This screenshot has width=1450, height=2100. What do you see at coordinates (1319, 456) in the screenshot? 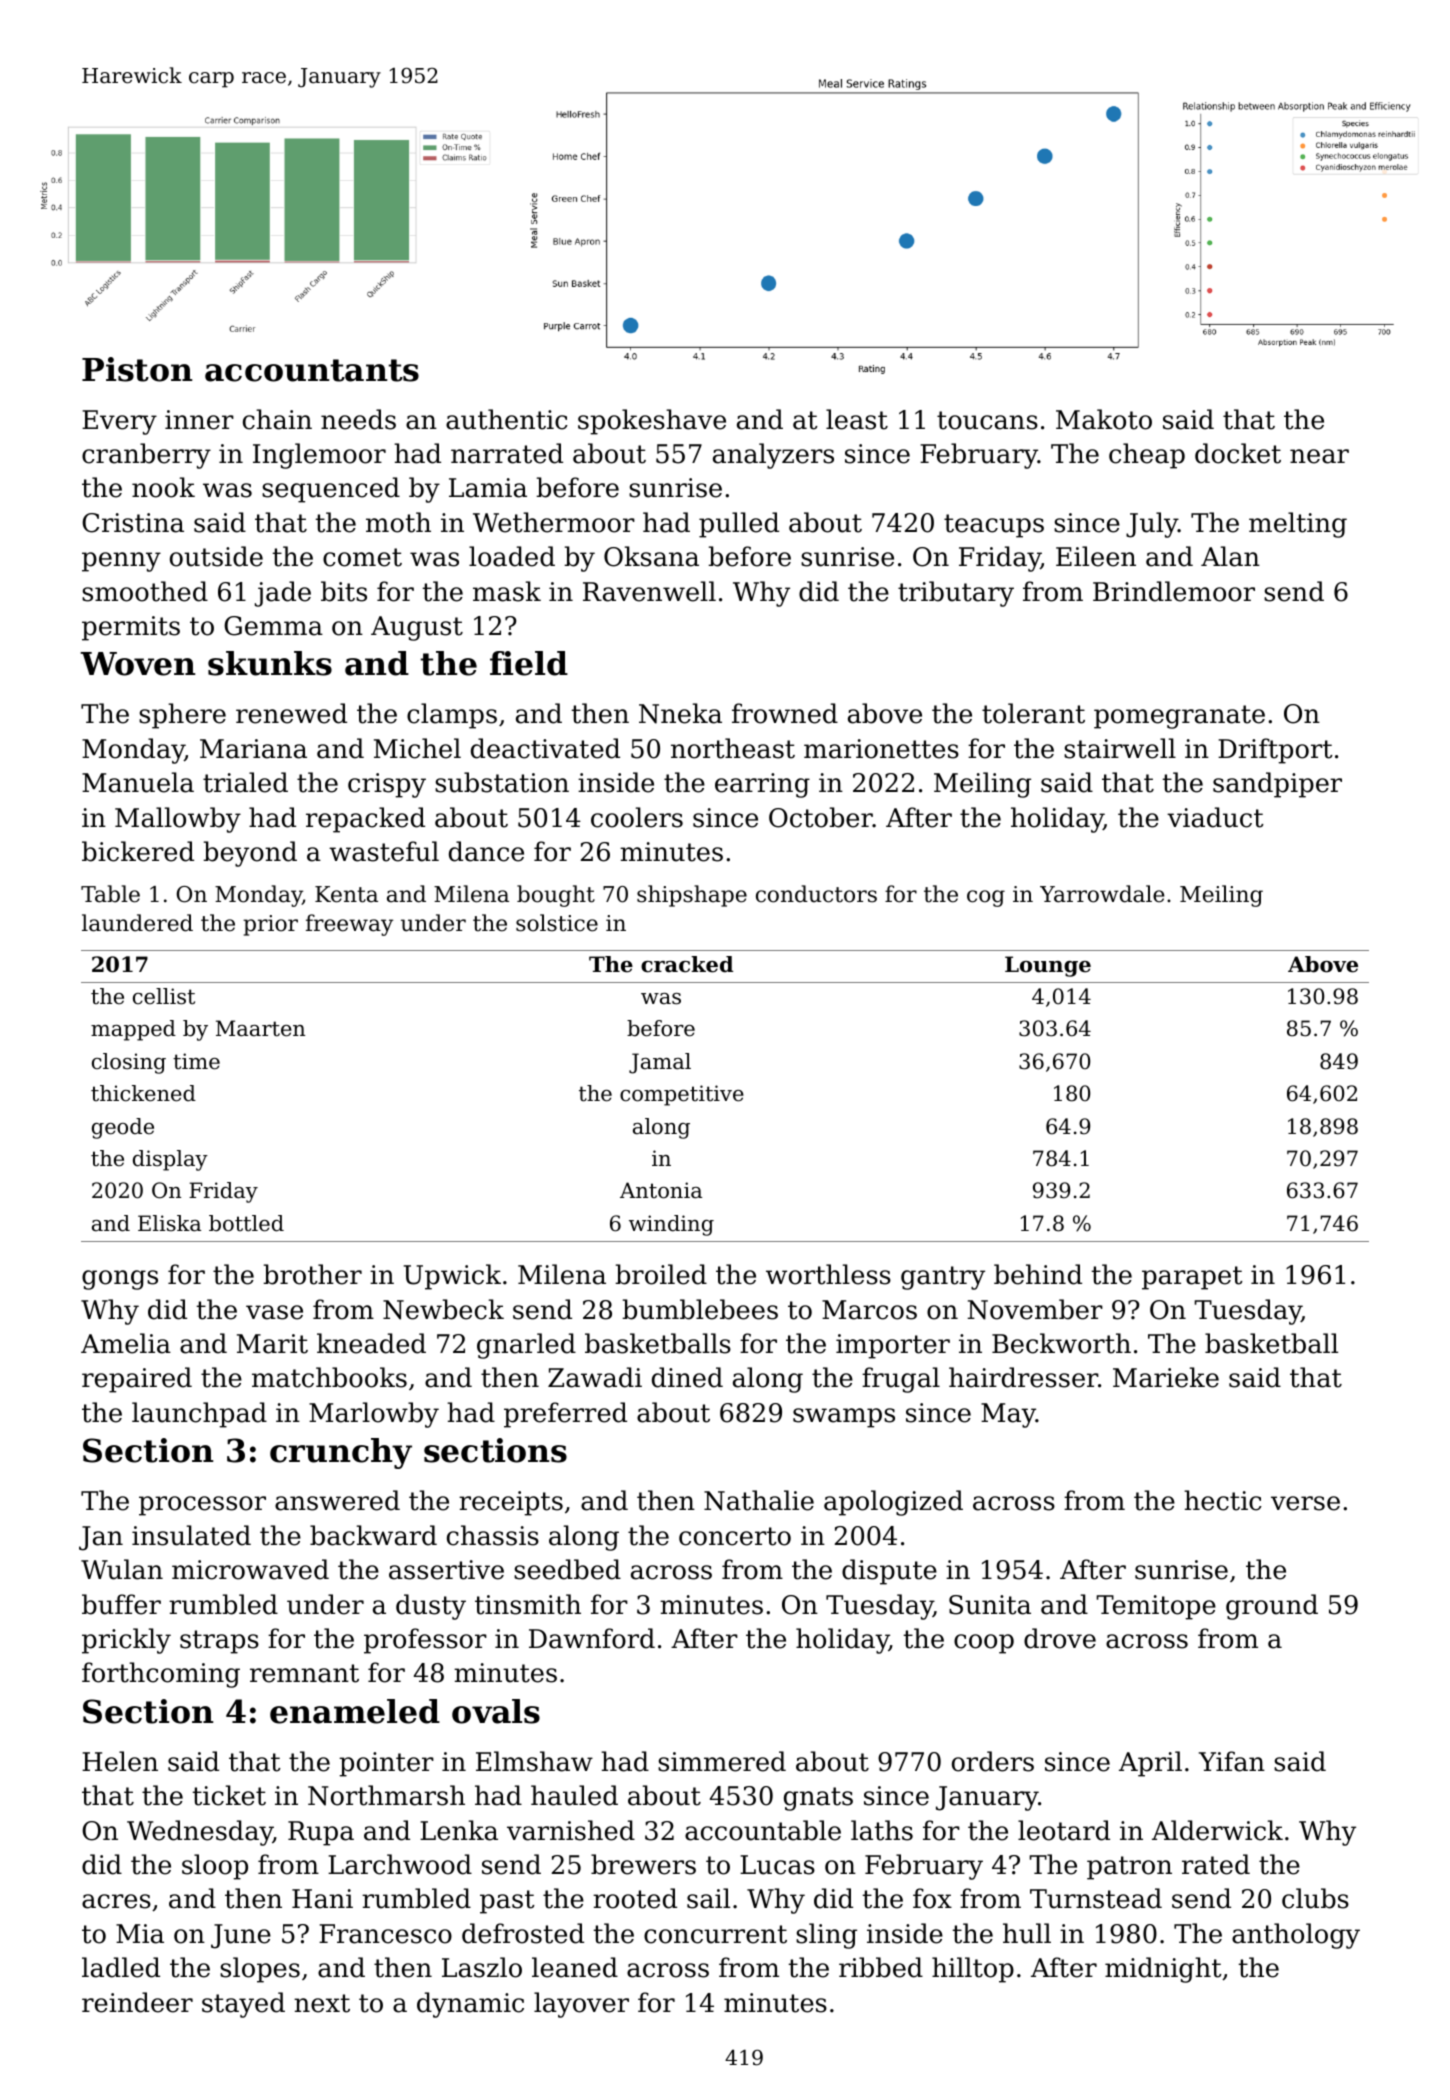
I see `near` at bounding box center [1319, 456].
